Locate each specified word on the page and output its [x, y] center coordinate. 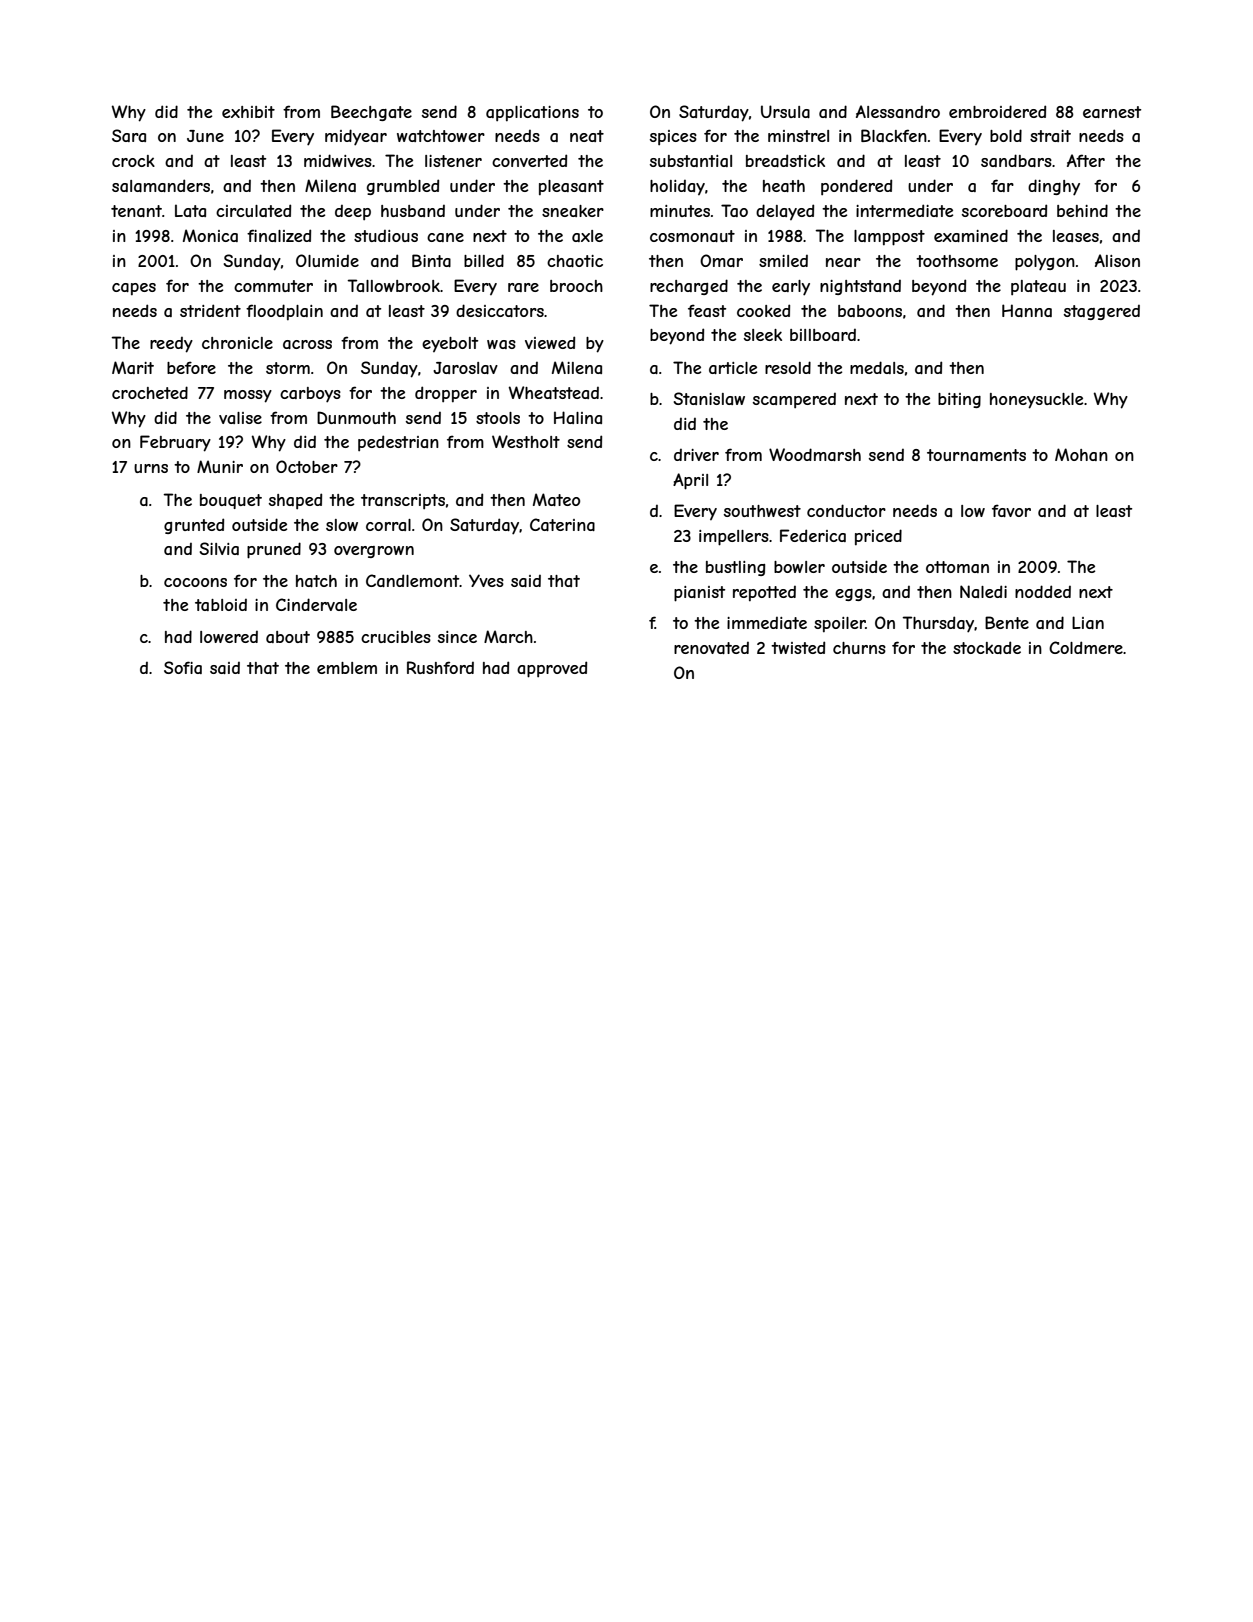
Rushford [440, 667]
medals [877, 367]
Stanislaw [709, 398]
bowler [799, 567]
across [307, 344]
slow [342, 525]
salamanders [161, 185]
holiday [677, 187]
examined [971, 235]
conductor [846, 510]
